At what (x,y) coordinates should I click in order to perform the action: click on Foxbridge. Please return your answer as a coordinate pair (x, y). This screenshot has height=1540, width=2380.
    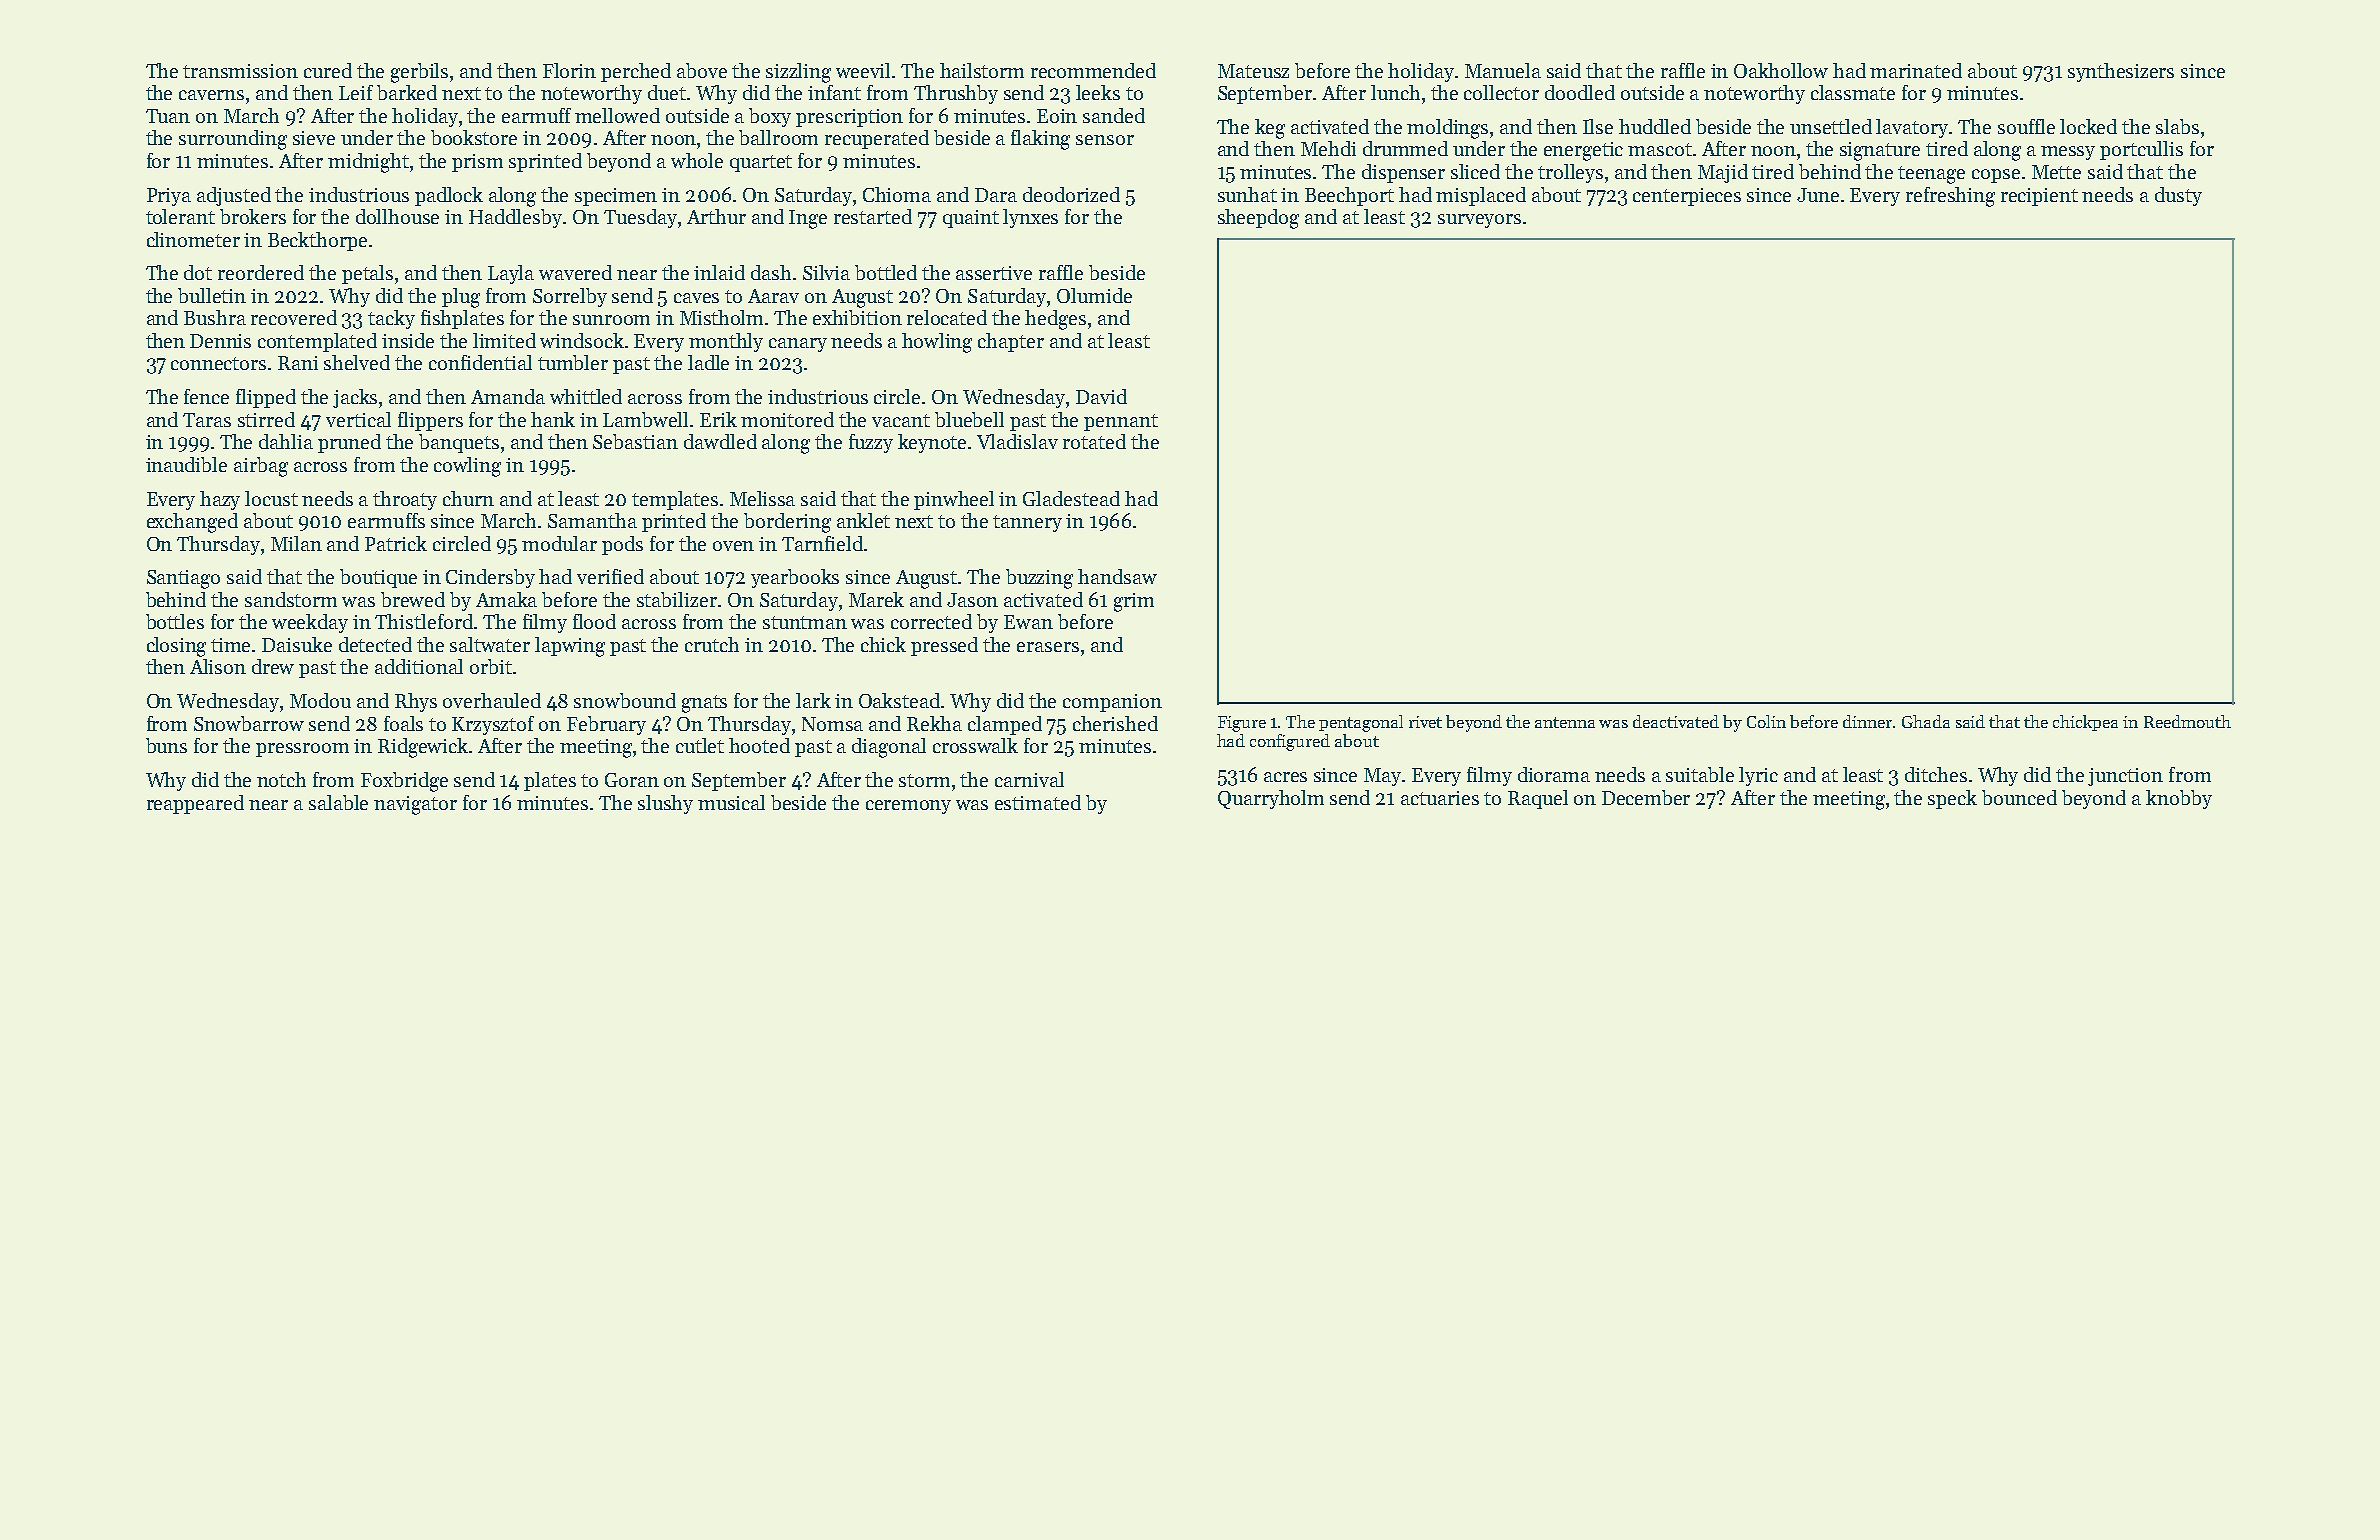
    Looking at the image, I should click on (404, 782).
